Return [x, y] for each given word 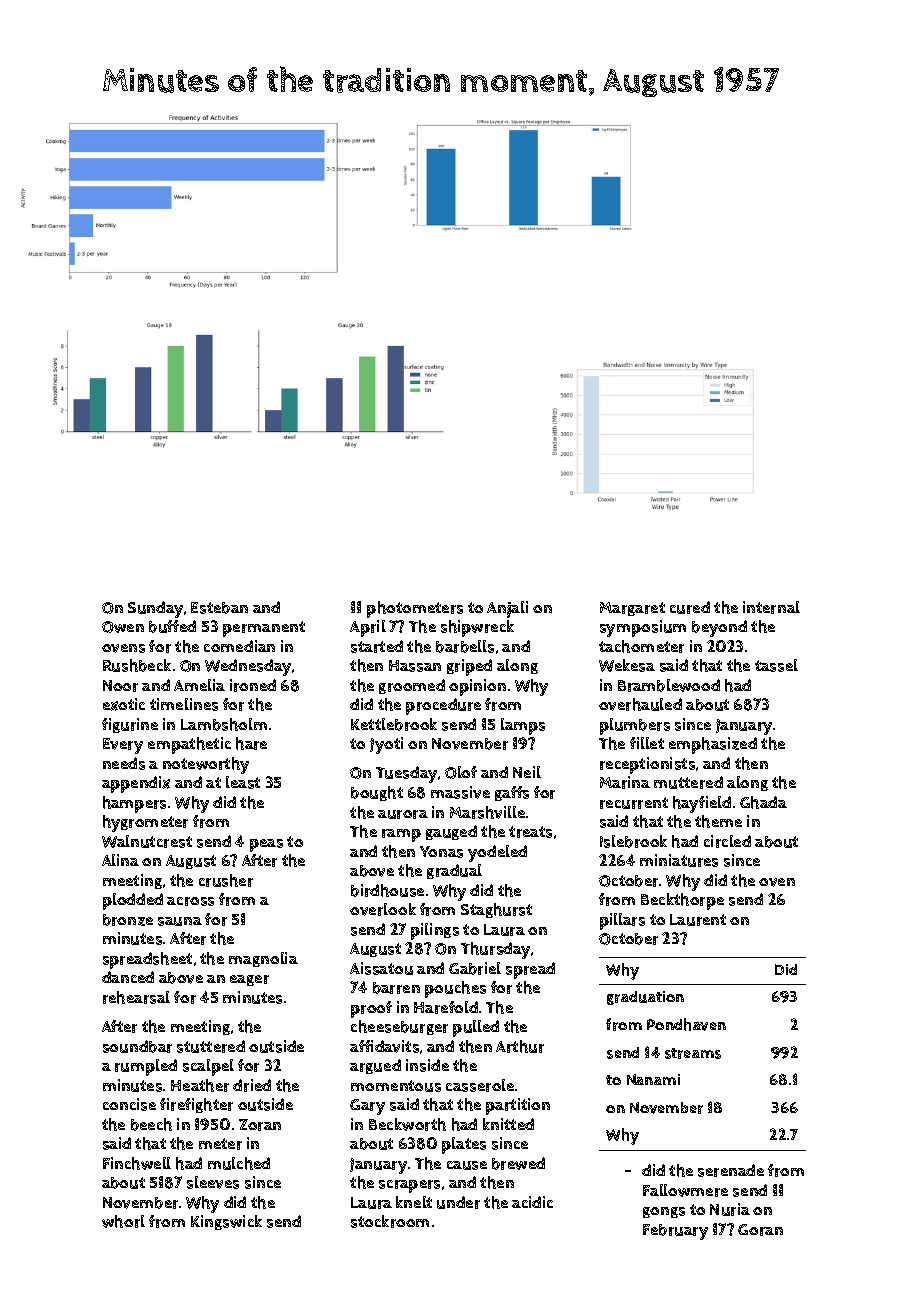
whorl [123, 1221]
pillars [622, 921]
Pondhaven [686, 1024]
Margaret [632, 609]
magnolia [263, 959]
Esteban [219, 608]
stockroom [390, 1221]
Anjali [507, 609]
